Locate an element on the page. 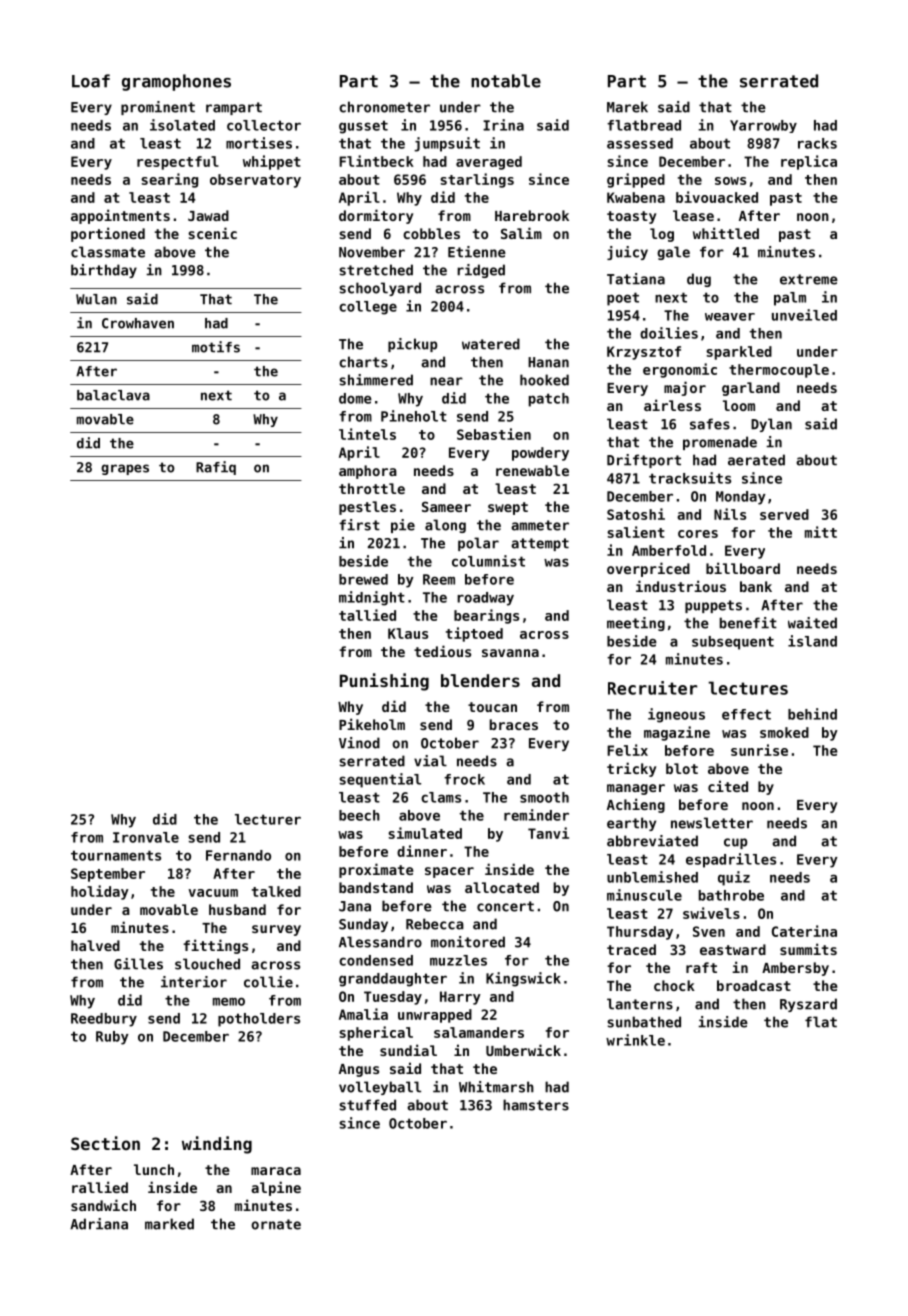 This page has height=1316, width=908. appointments is located at coordinates (120, 216).
